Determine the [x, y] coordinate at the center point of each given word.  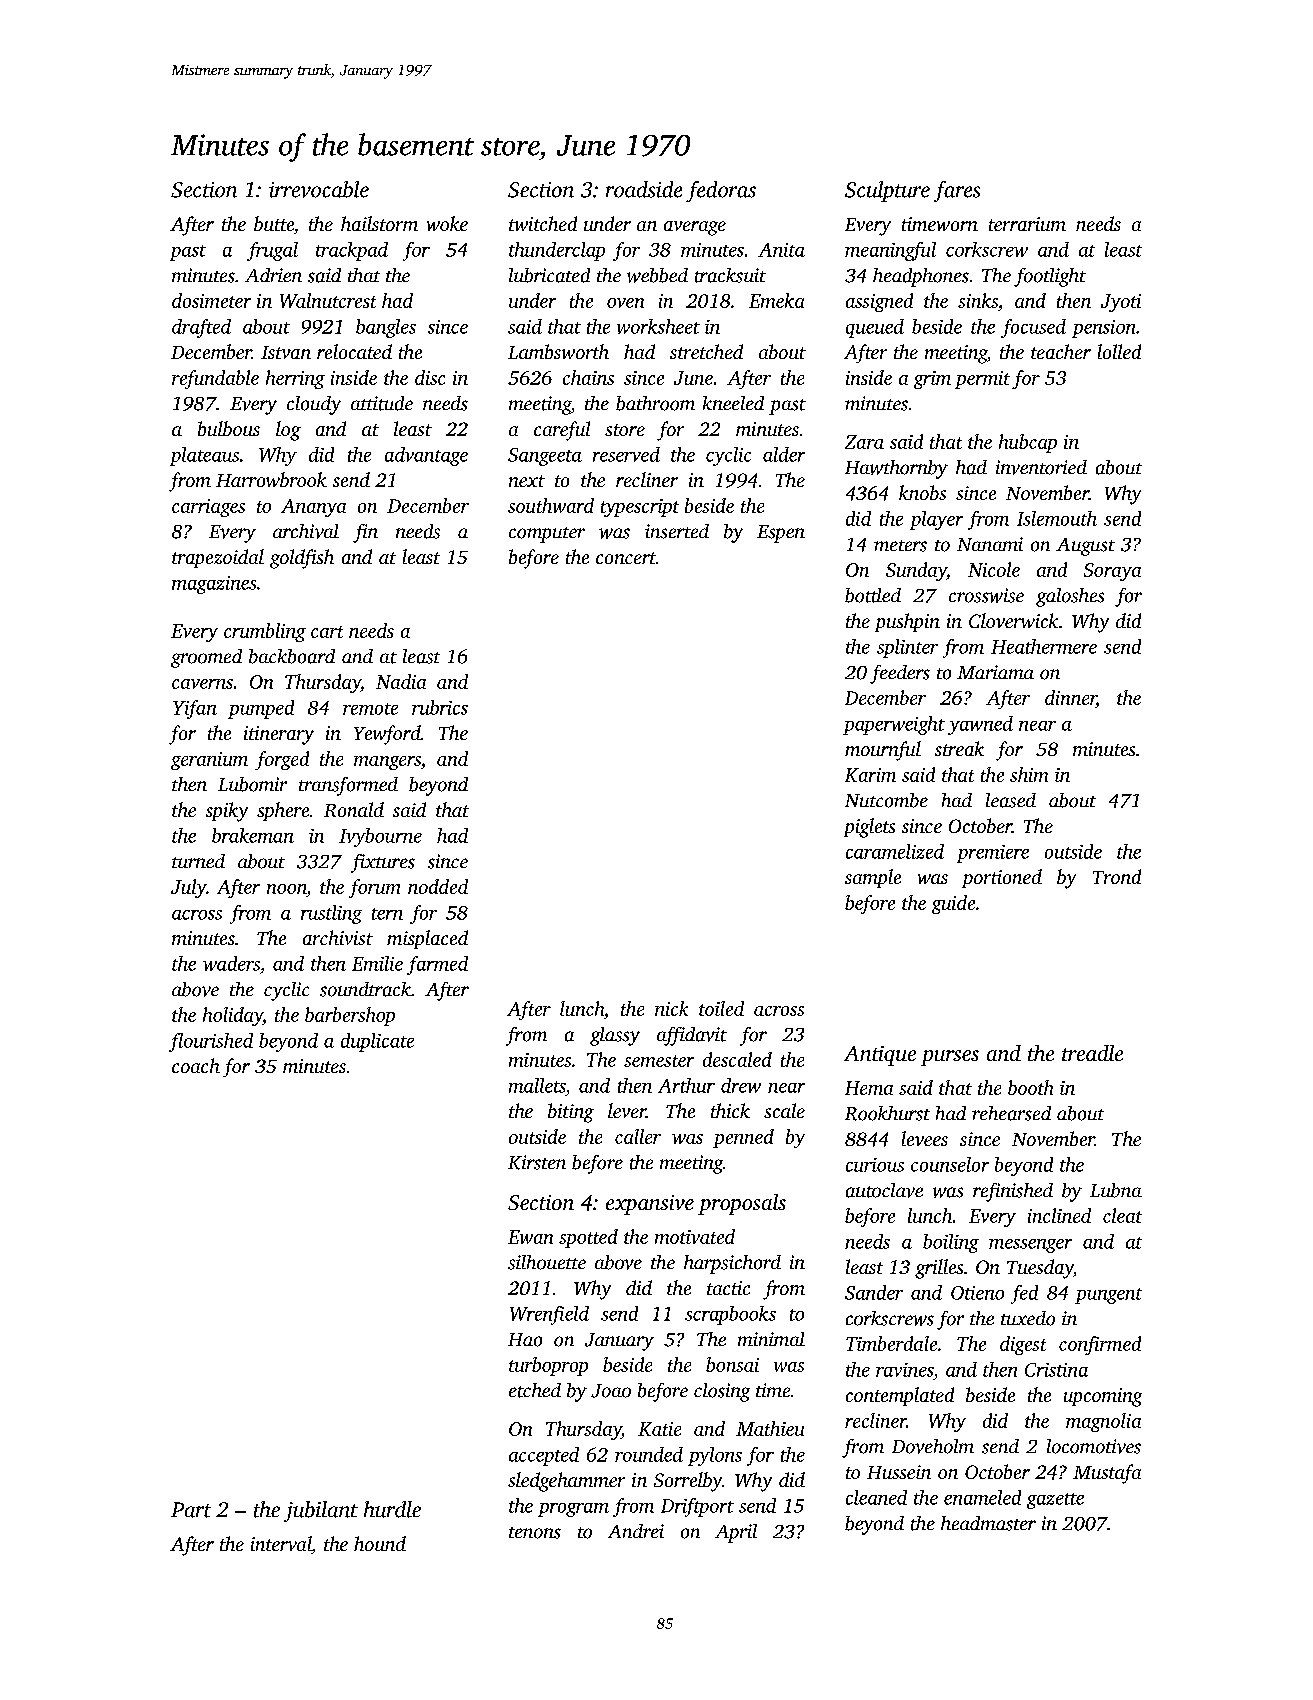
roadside [644, 189]
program [573, 1510]
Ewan [530, 1237]
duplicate [377, 1042]
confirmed [1100, 1345]
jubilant [321, 1511]
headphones [921, 277]
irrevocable [319, 189]
